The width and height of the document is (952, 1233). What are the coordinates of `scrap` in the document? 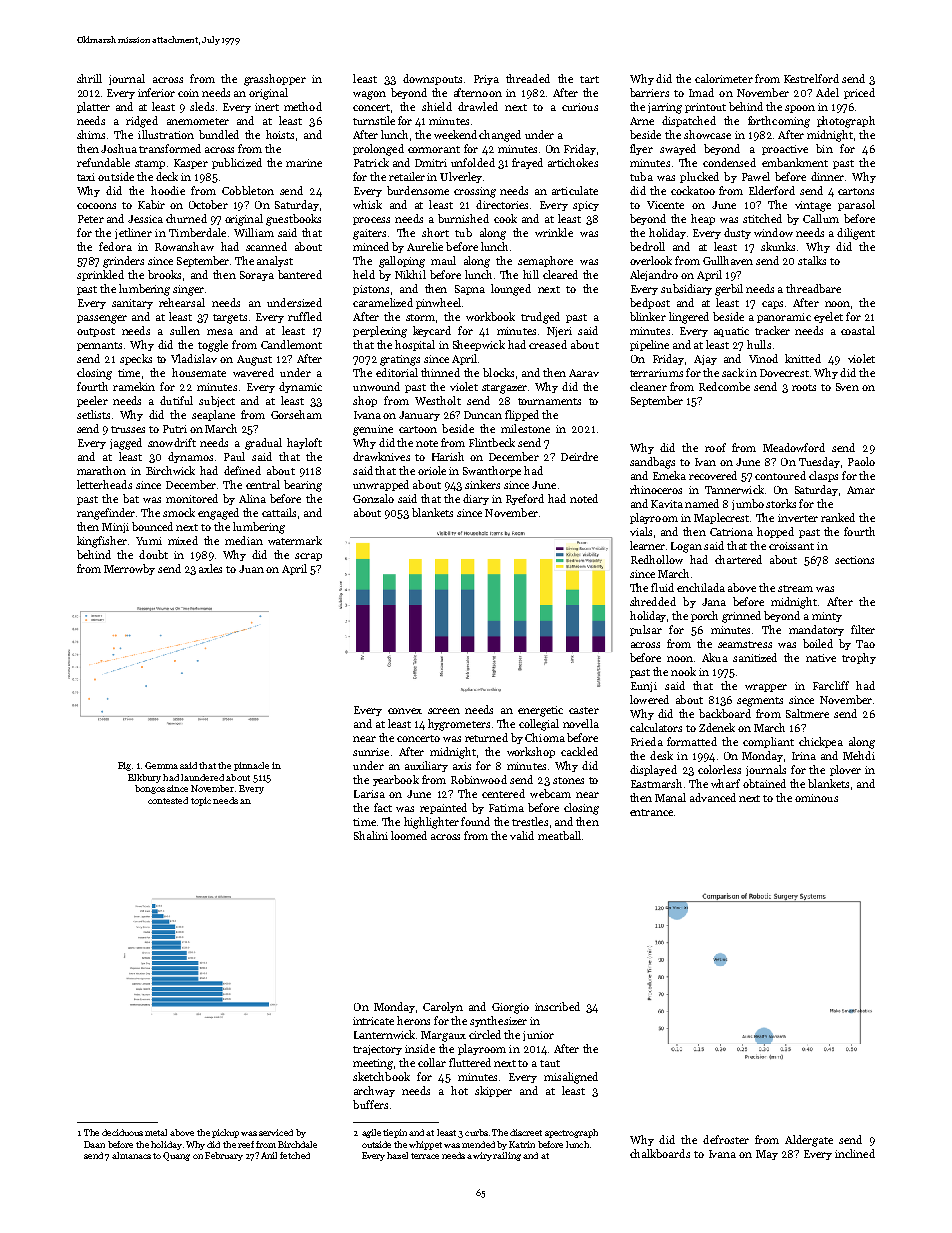 It's located at (308, 557).
